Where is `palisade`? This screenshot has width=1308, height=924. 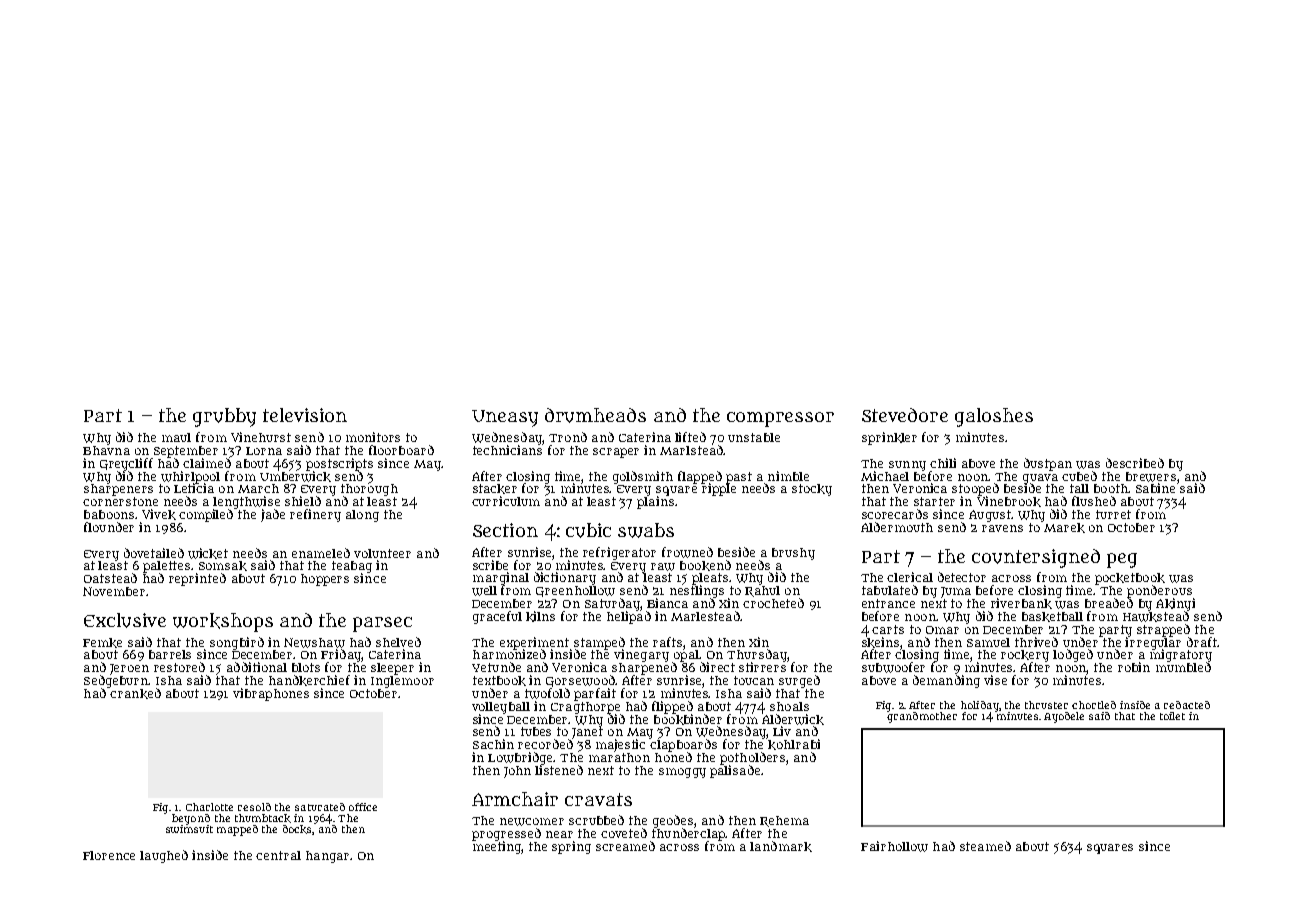
palisade is located at coordinates (735, 771).
